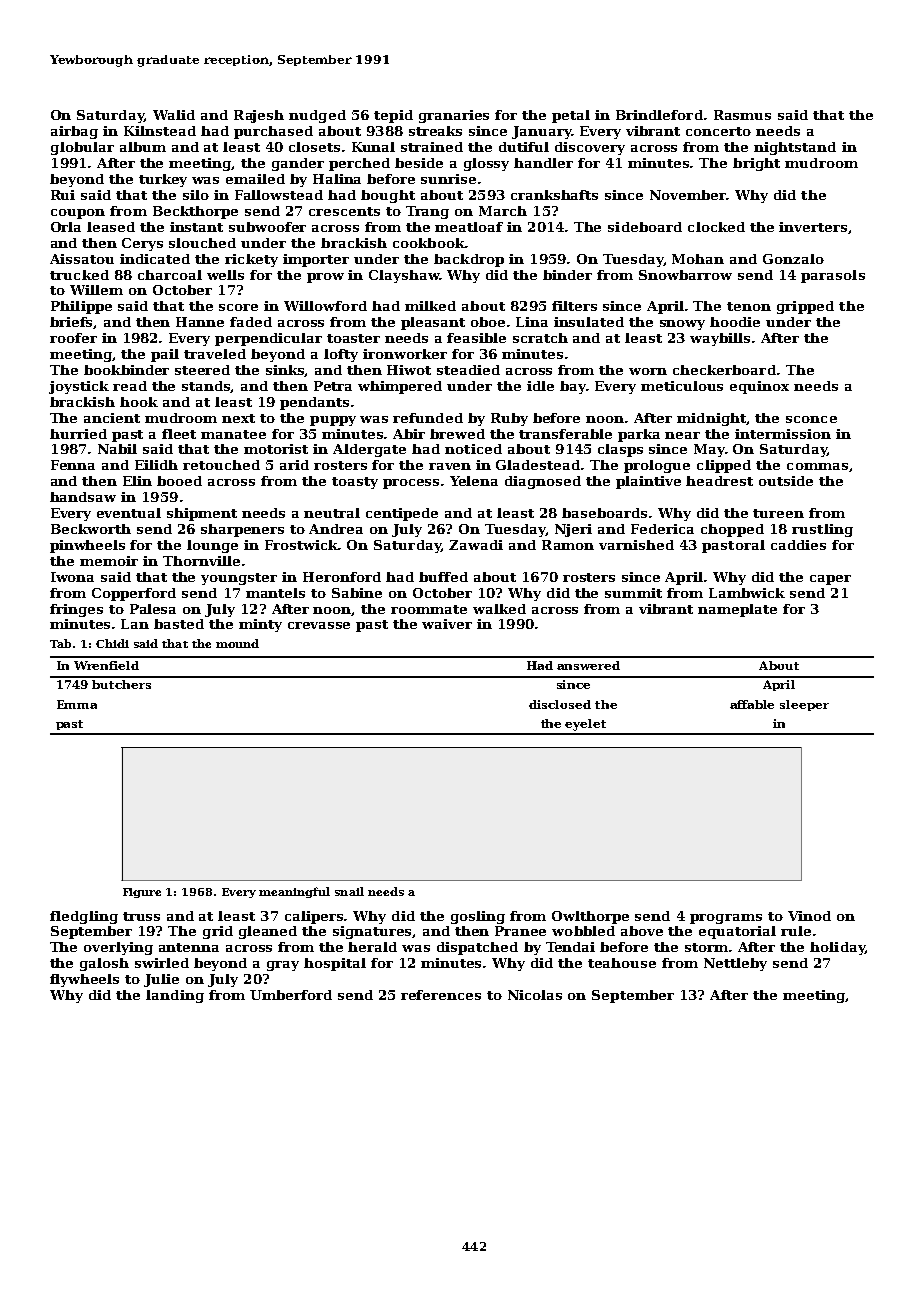 This screenshot has width=924, height=1308. What do you see at coordinates (344, 211) in the screenshot?
I see `crescents` at bounding box center [344, 211].
